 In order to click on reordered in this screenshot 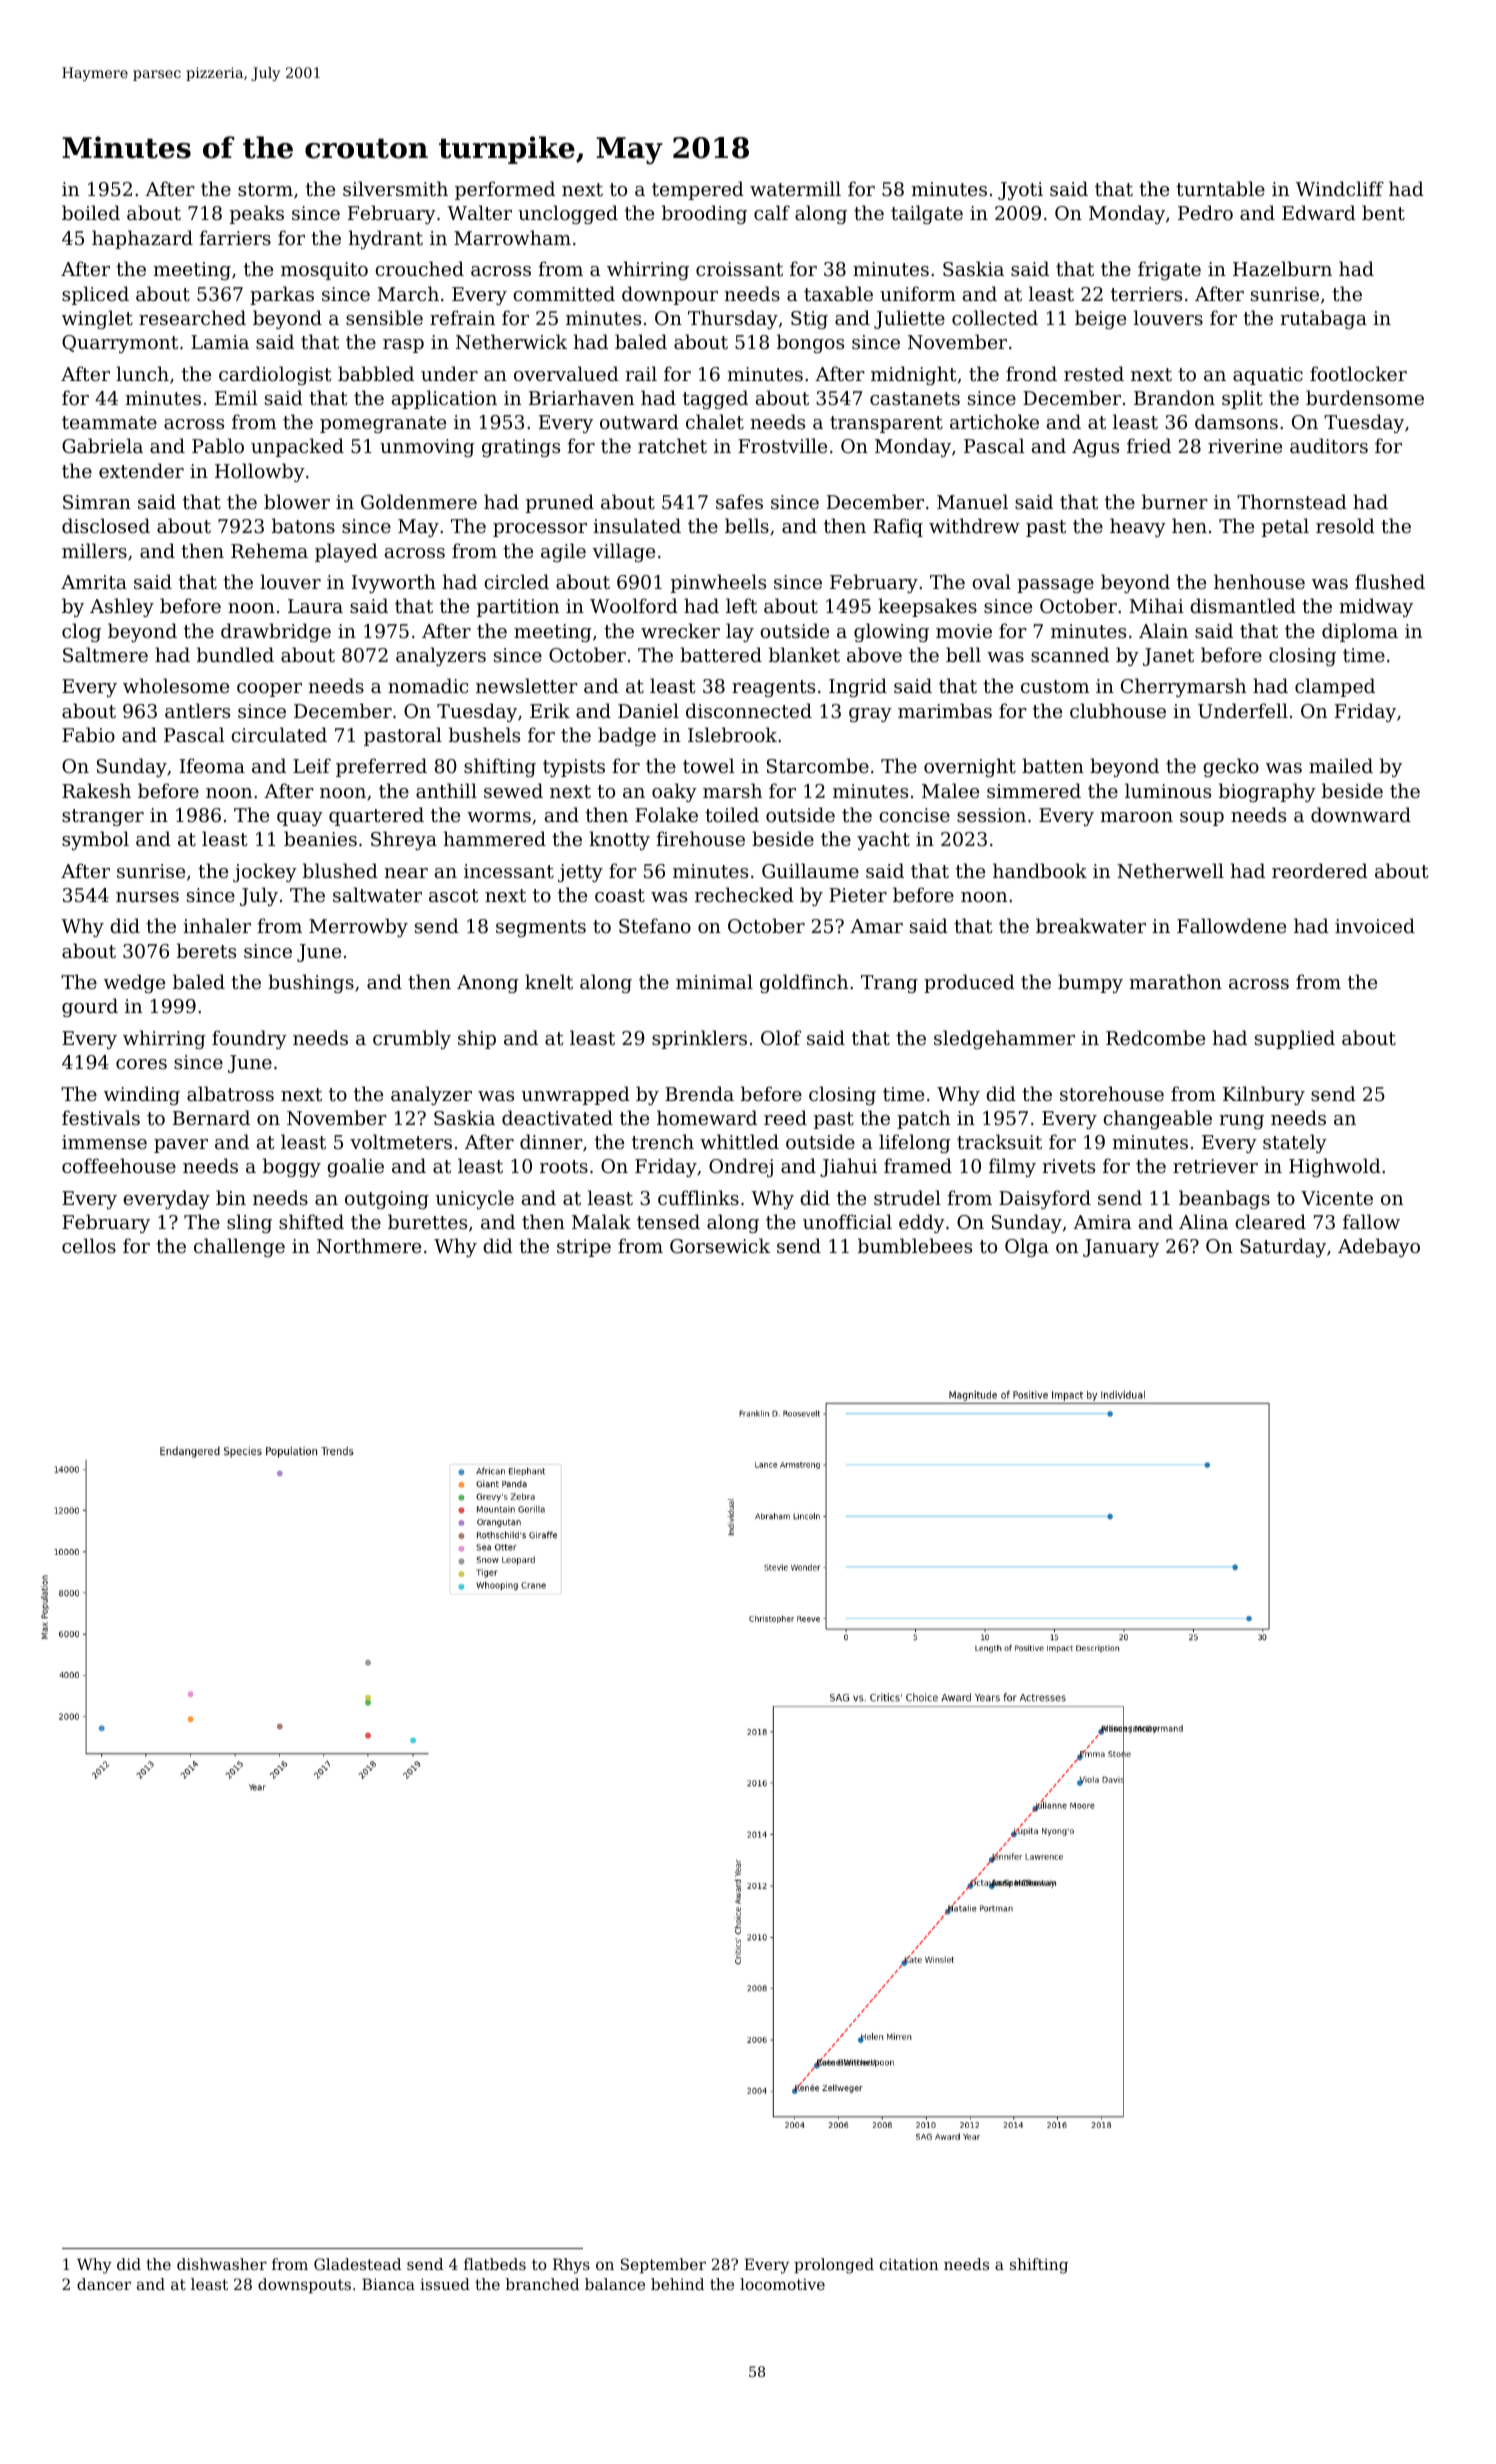, I will do `click(1320, 870)`.
